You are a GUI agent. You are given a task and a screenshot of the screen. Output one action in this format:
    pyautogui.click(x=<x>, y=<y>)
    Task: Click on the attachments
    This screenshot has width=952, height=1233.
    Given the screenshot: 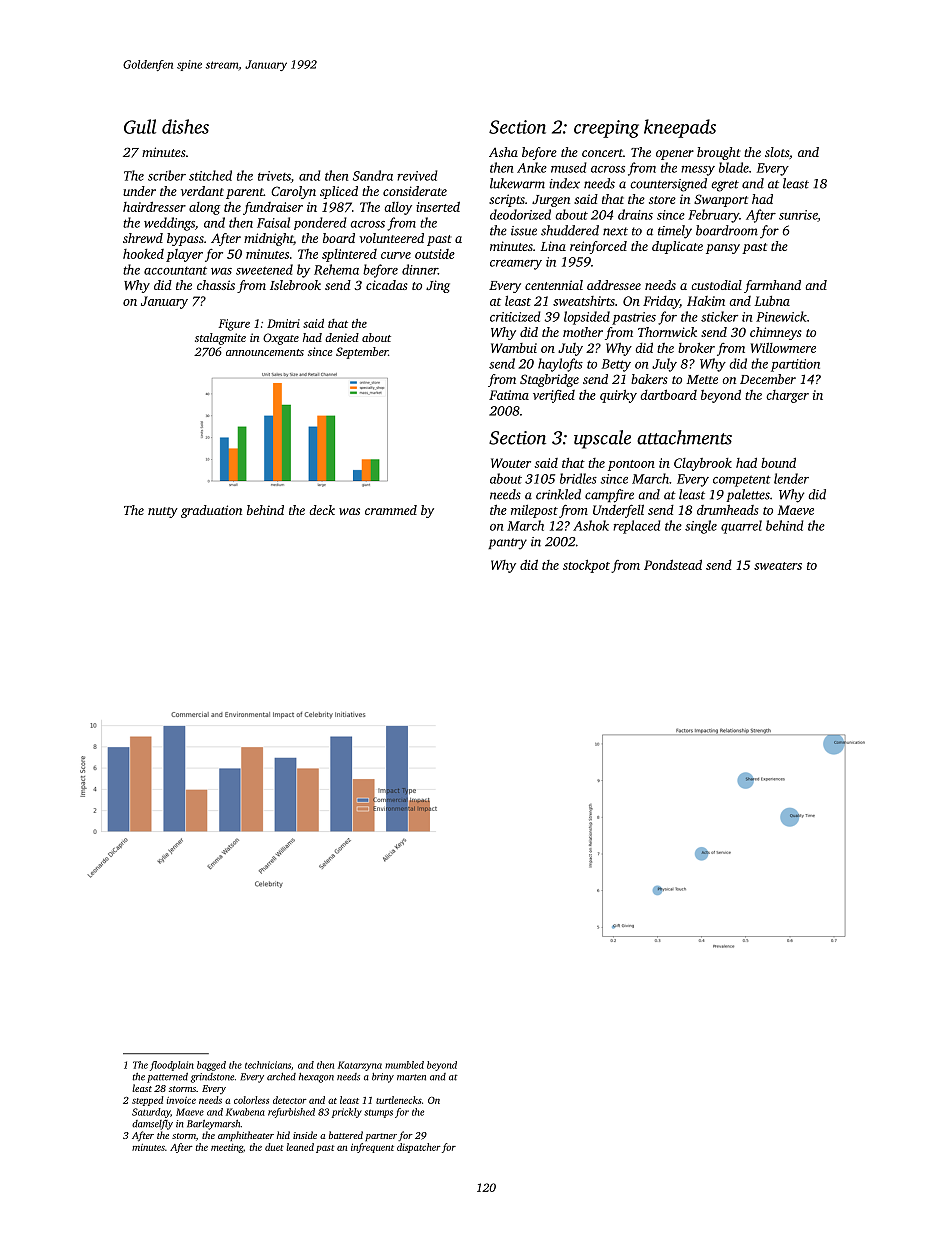 What is the action you would take?
    pyautogui.click(x=684, y=437)
